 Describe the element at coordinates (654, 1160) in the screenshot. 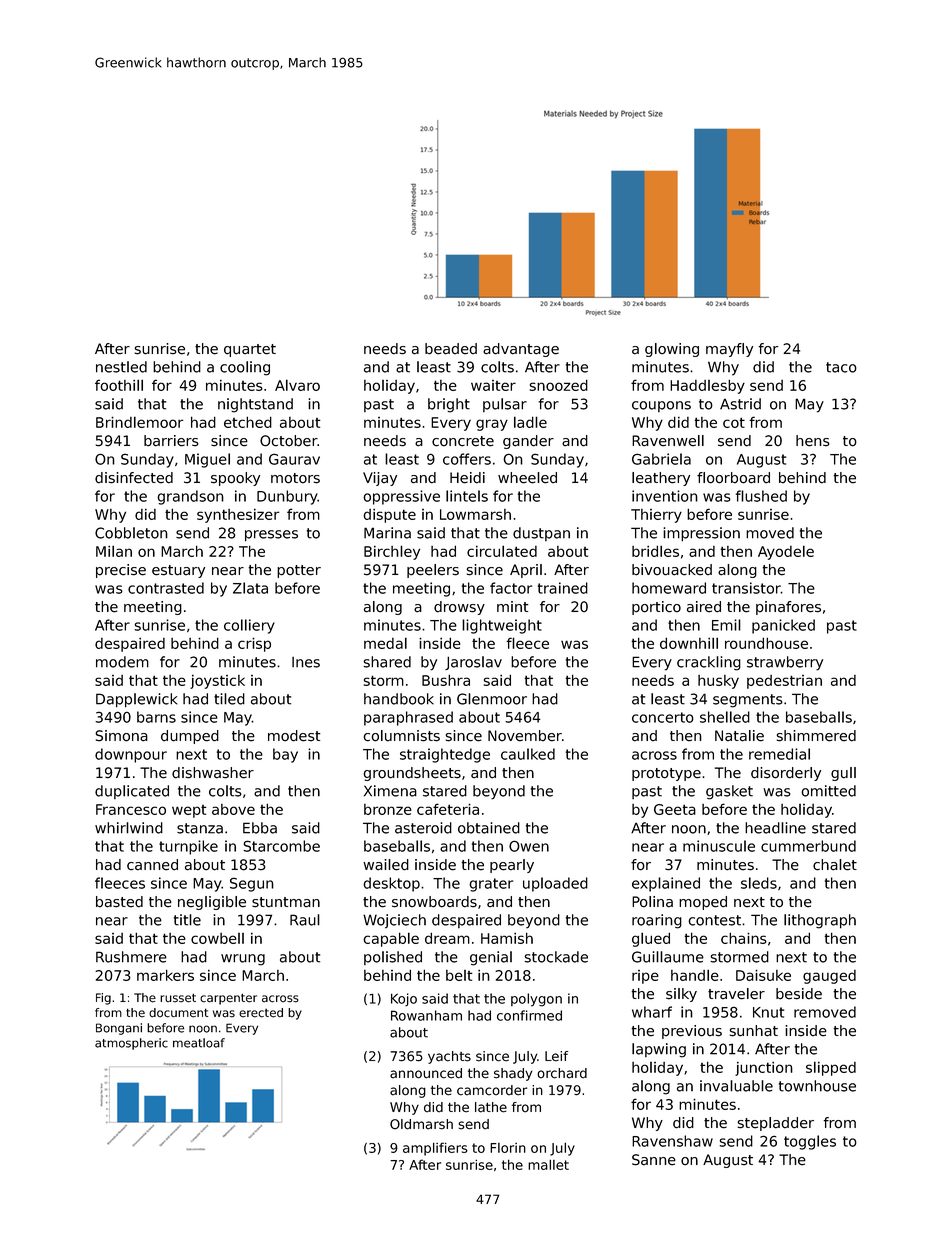

I see `Sanne` at that location.
